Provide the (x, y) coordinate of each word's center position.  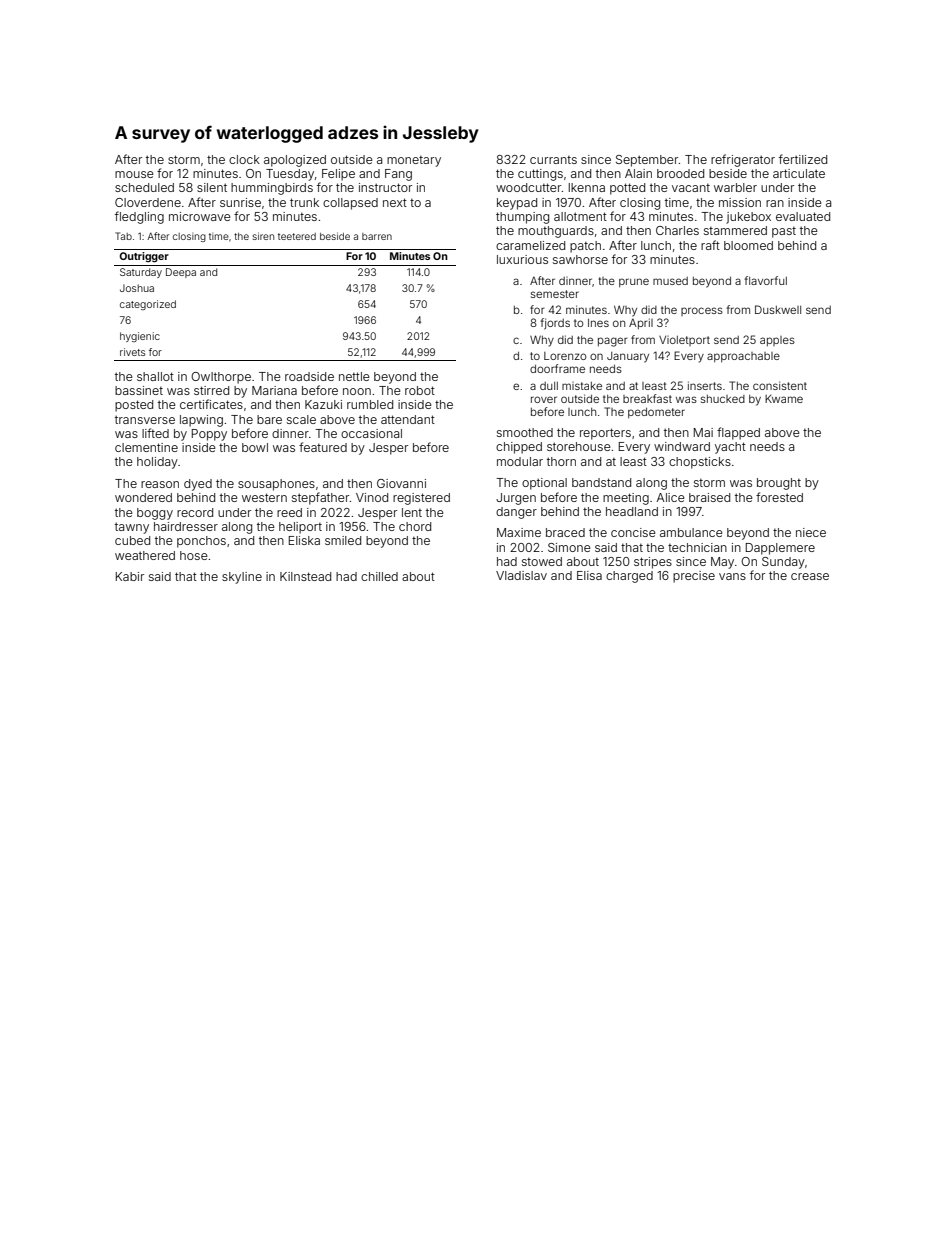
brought (779, 484)
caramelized (530, 245)
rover (544, 399)
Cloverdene (148, 202)
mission (740, 202)
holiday (157, 463)
